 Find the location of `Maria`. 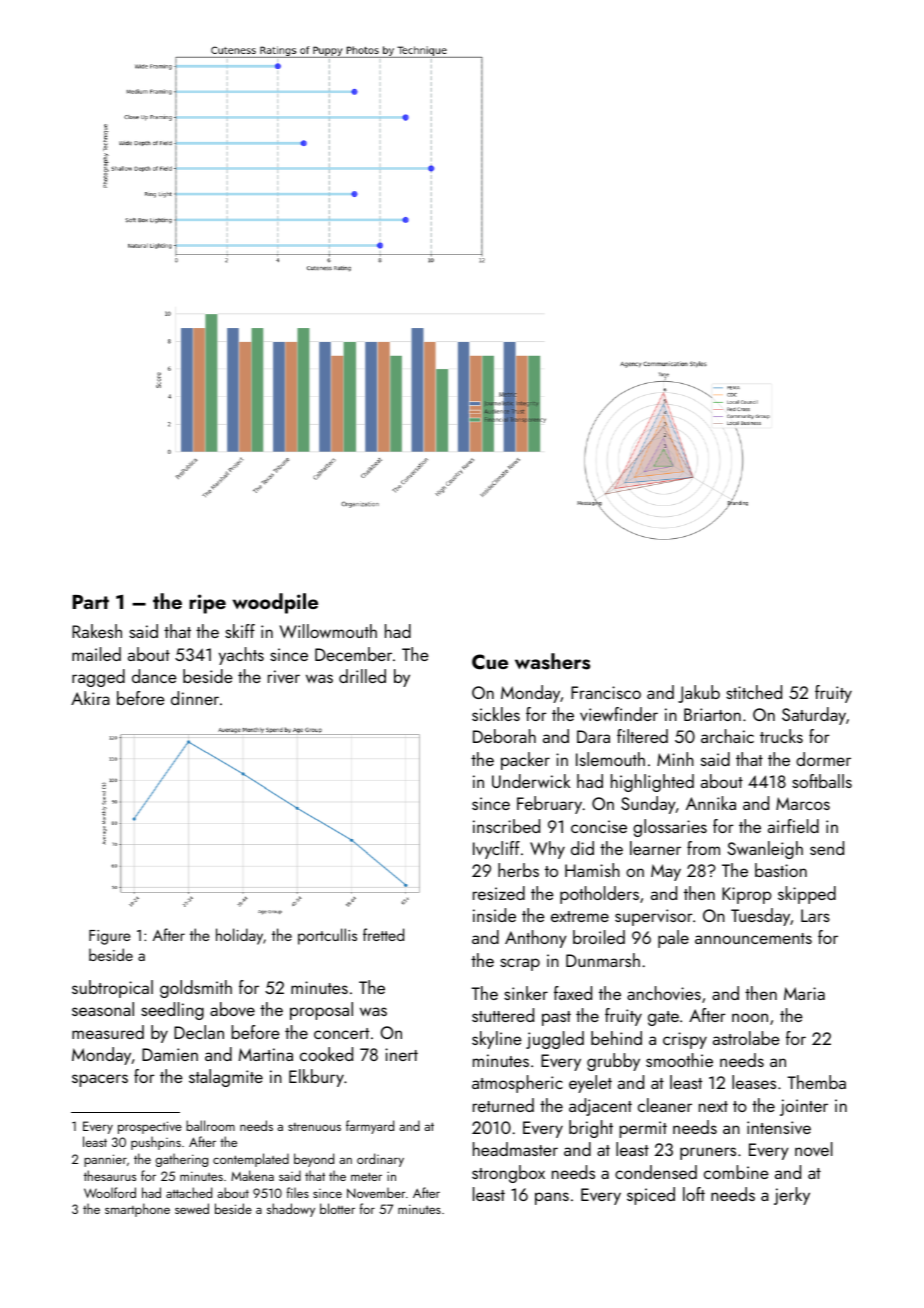

Maria is located at coordinates (804, 993).
